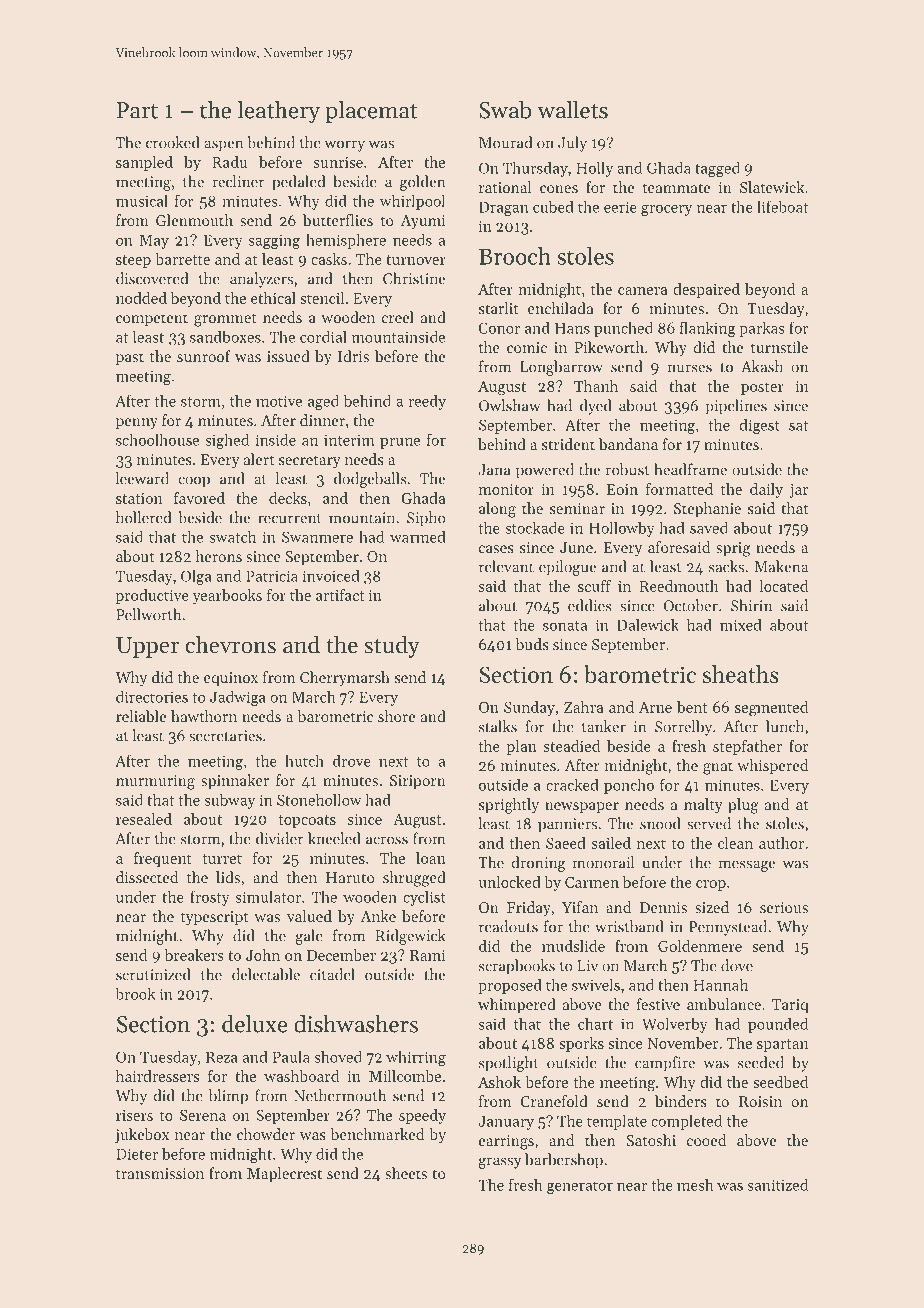  Describe the element at coordinates (741, 674) in the screenshot. I see `sheaths` at that location.
